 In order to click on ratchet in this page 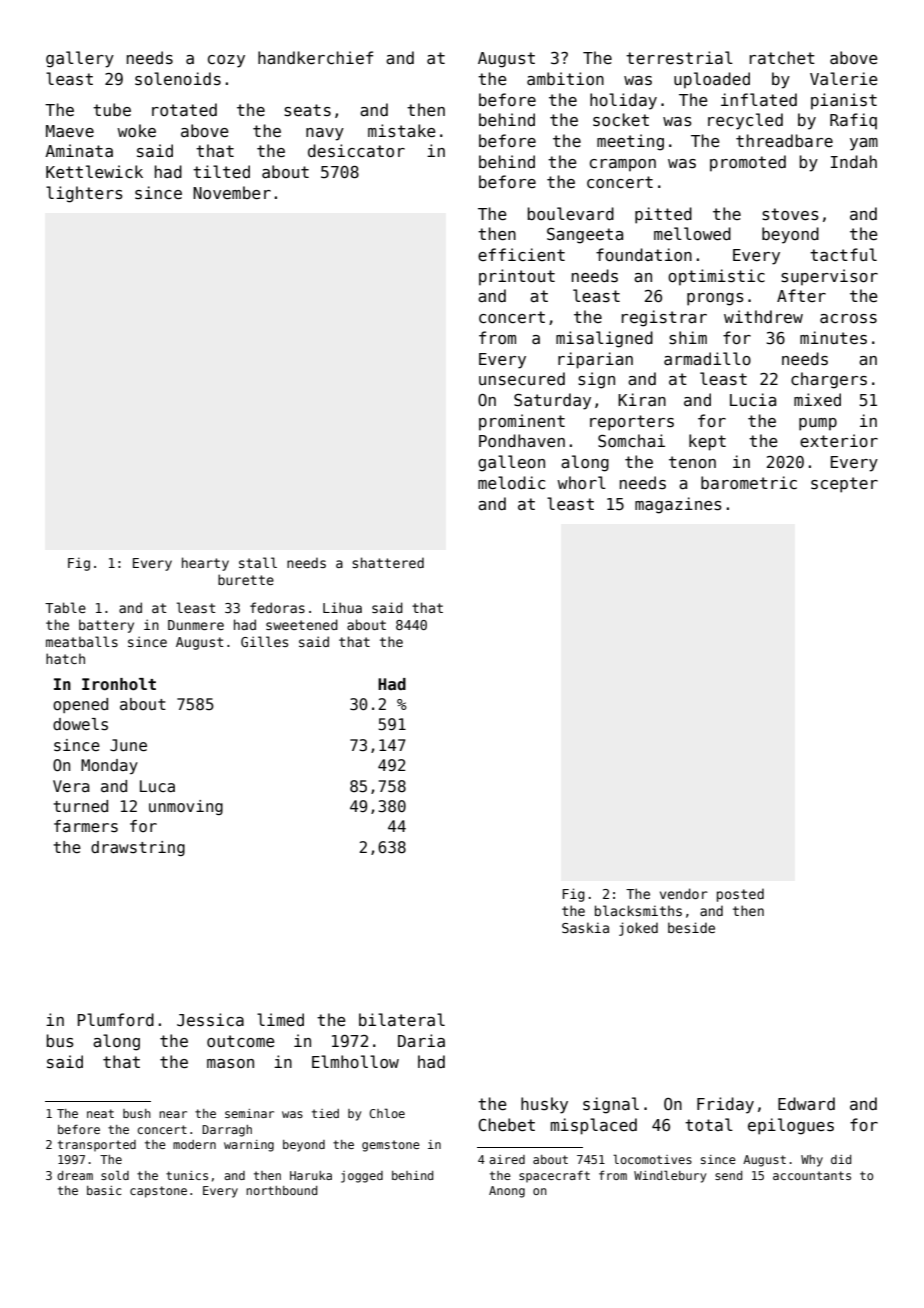, I will do `click(782, 57)`.
